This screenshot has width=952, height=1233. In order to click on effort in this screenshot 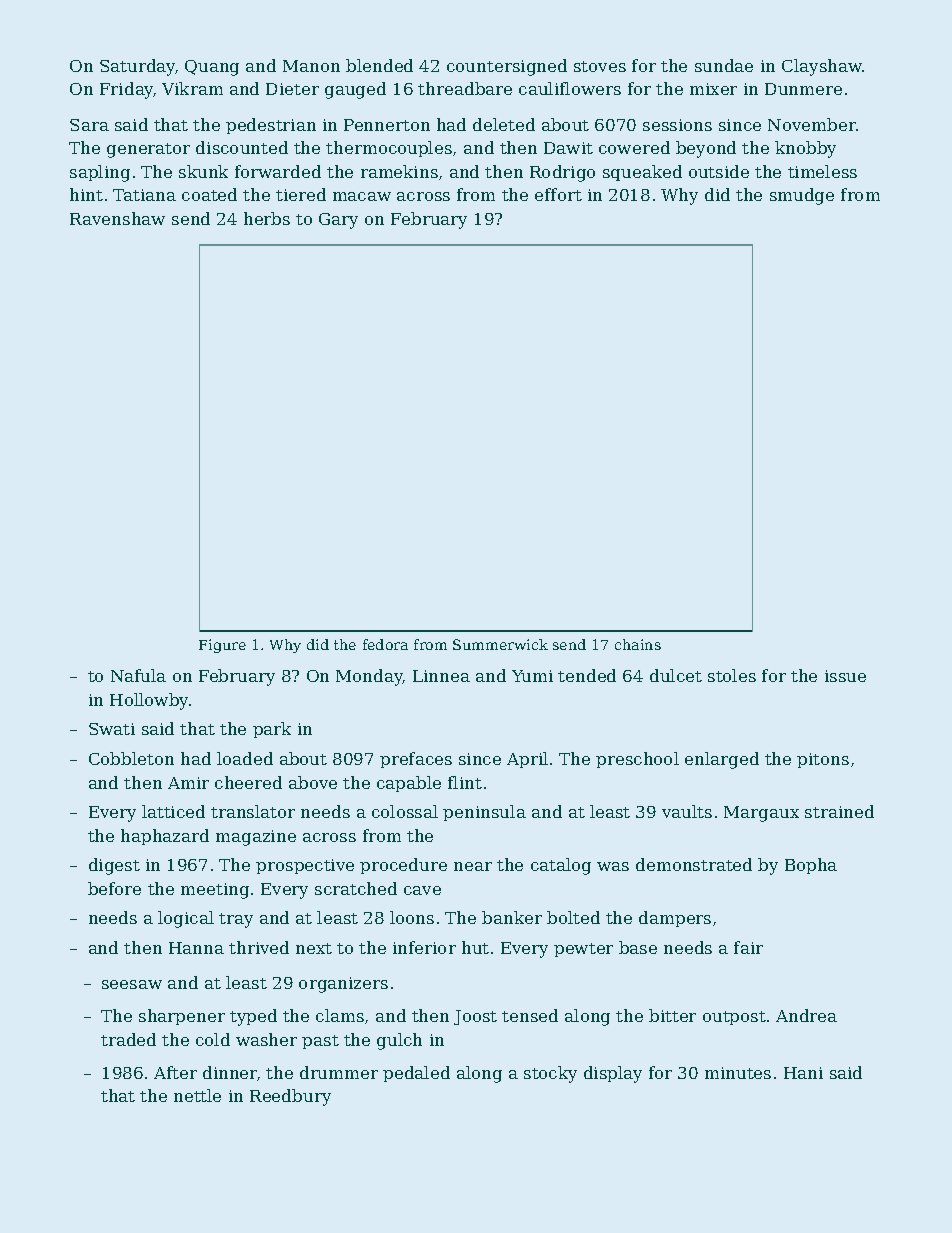, I will do `click(558, 194)`.
